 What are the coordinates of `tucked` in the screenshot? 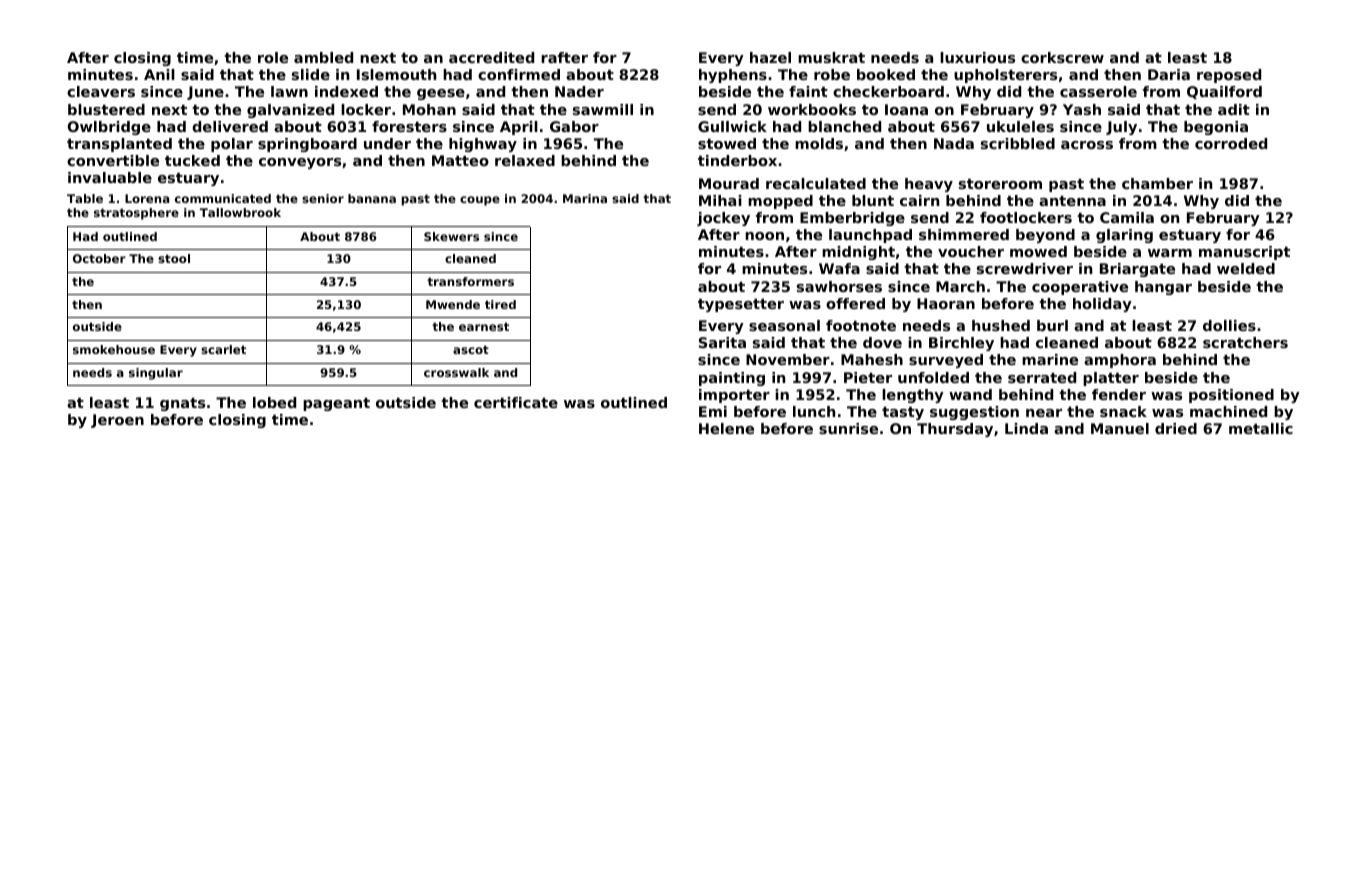 It's located at (192, 160).
